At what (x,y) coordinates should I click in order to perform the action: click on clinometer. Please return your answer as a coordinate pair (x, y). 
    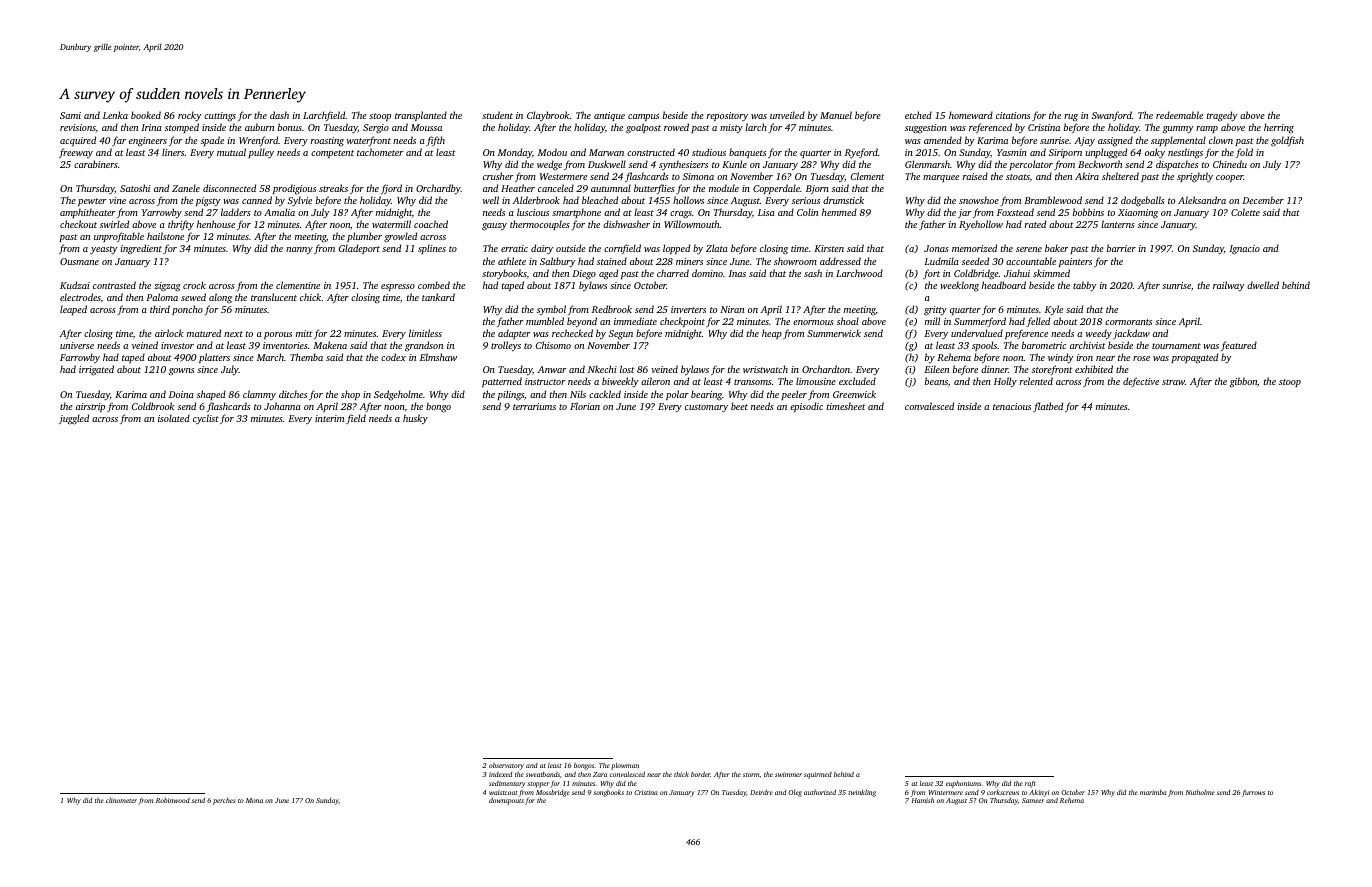
    Looking at the image, I should click on (121, 800).
